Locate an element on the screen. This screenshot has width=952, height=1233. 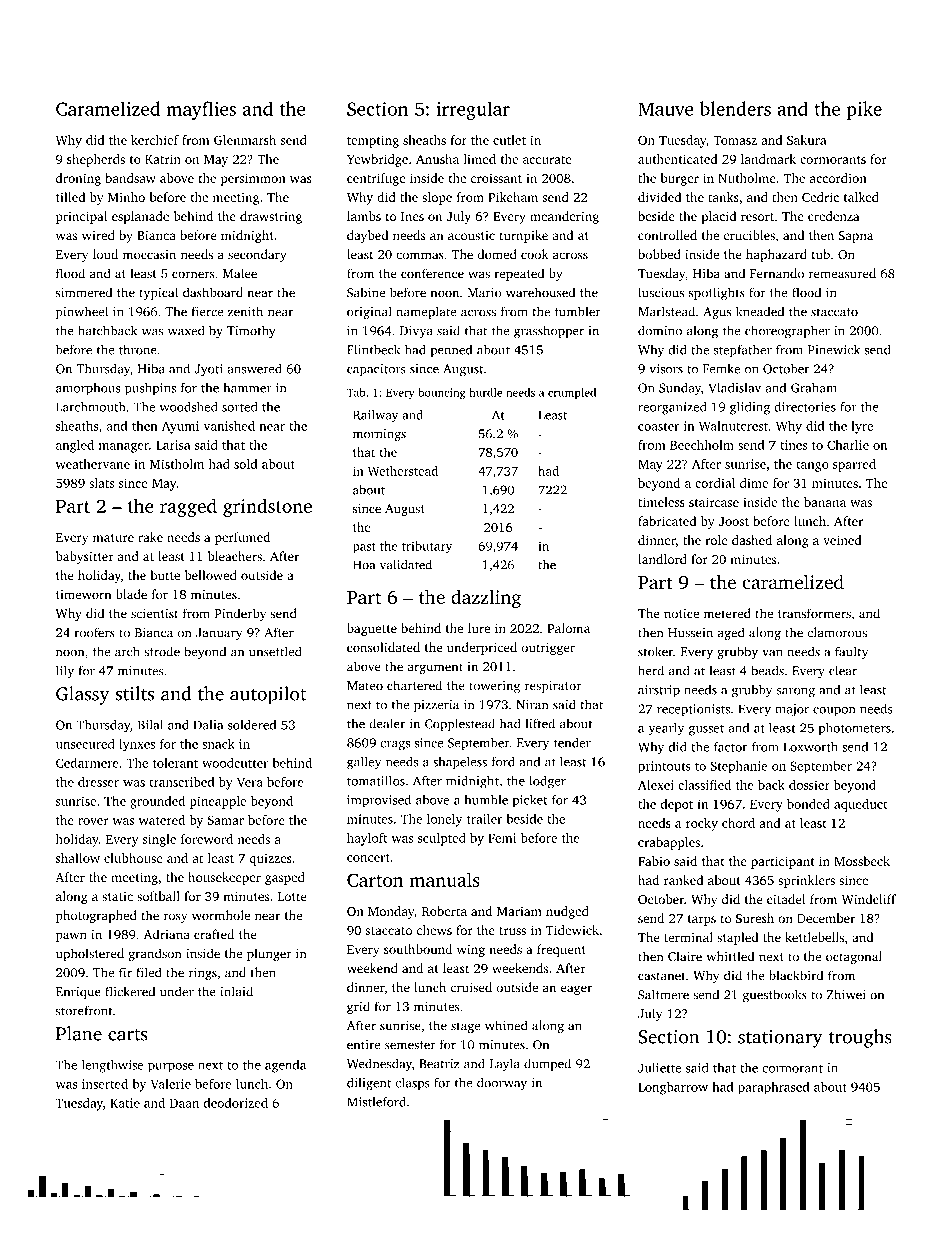
Minho is located at coordinates (126, 197).
